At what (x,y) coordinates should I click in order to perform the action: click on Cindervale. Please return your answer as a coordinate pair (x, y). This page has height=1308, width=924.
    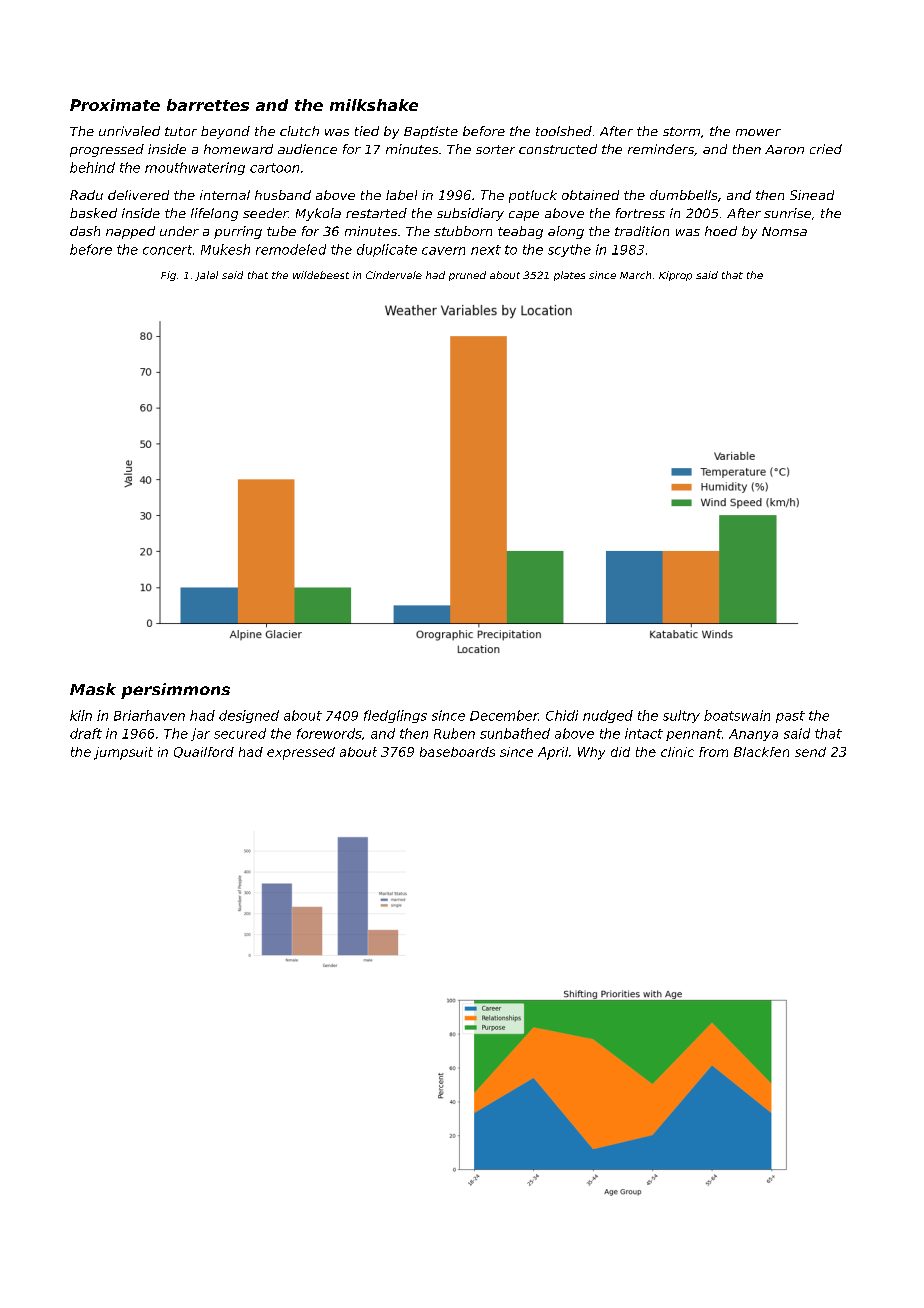
    Looking at the image, I should click on (394, 275).
